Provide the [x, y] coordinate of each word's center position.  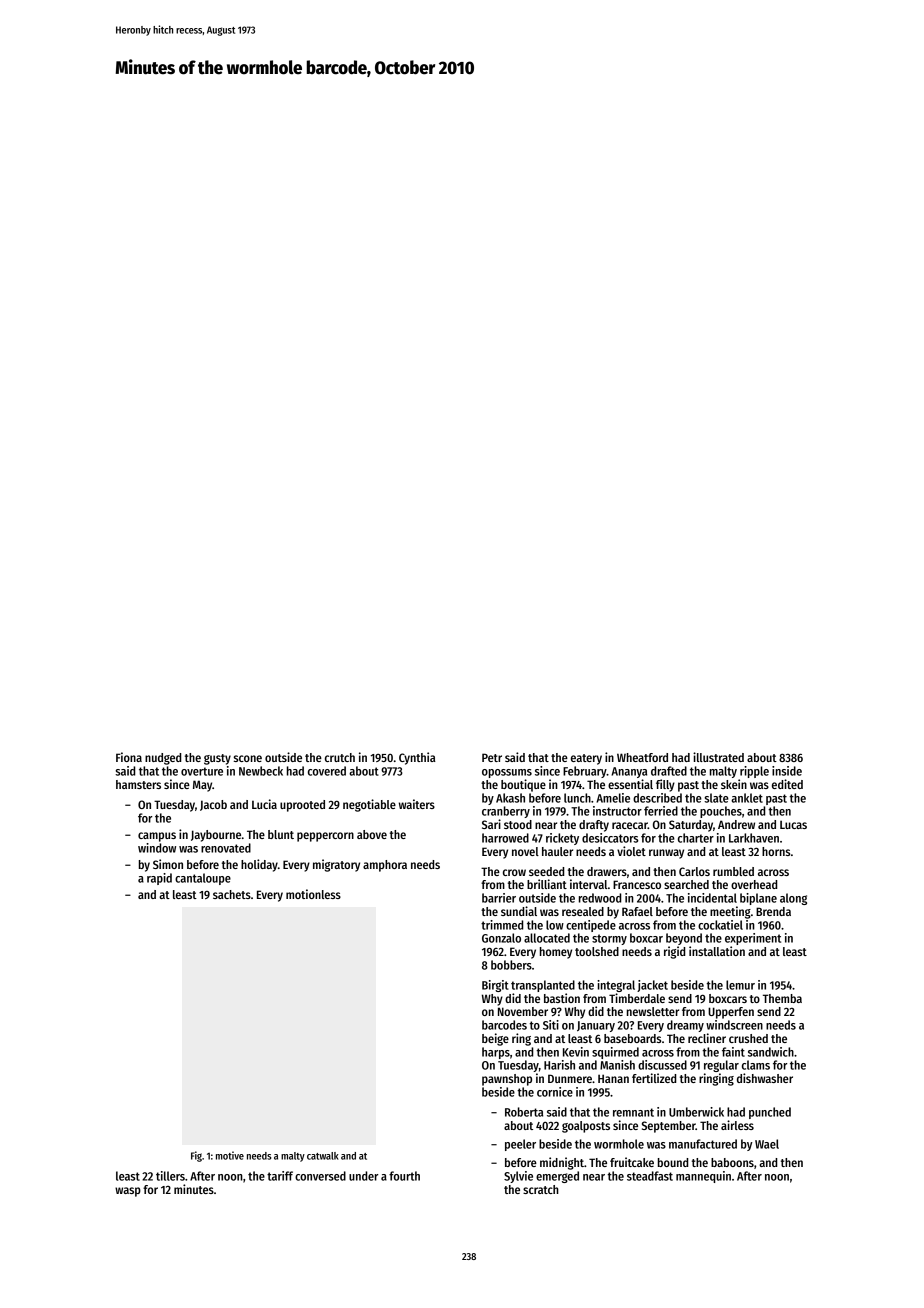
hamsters [138, 784]
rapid [159, 879]
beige [495, 1039]
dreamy [685, 1026]
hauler [557, 851]
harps [496, 1053]
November [523, 1011]
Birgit [495, 986]
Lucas [793, 824]
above [372, 834]
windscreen [734, 1025]
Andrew [736, 824]
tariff [280, 1176]
